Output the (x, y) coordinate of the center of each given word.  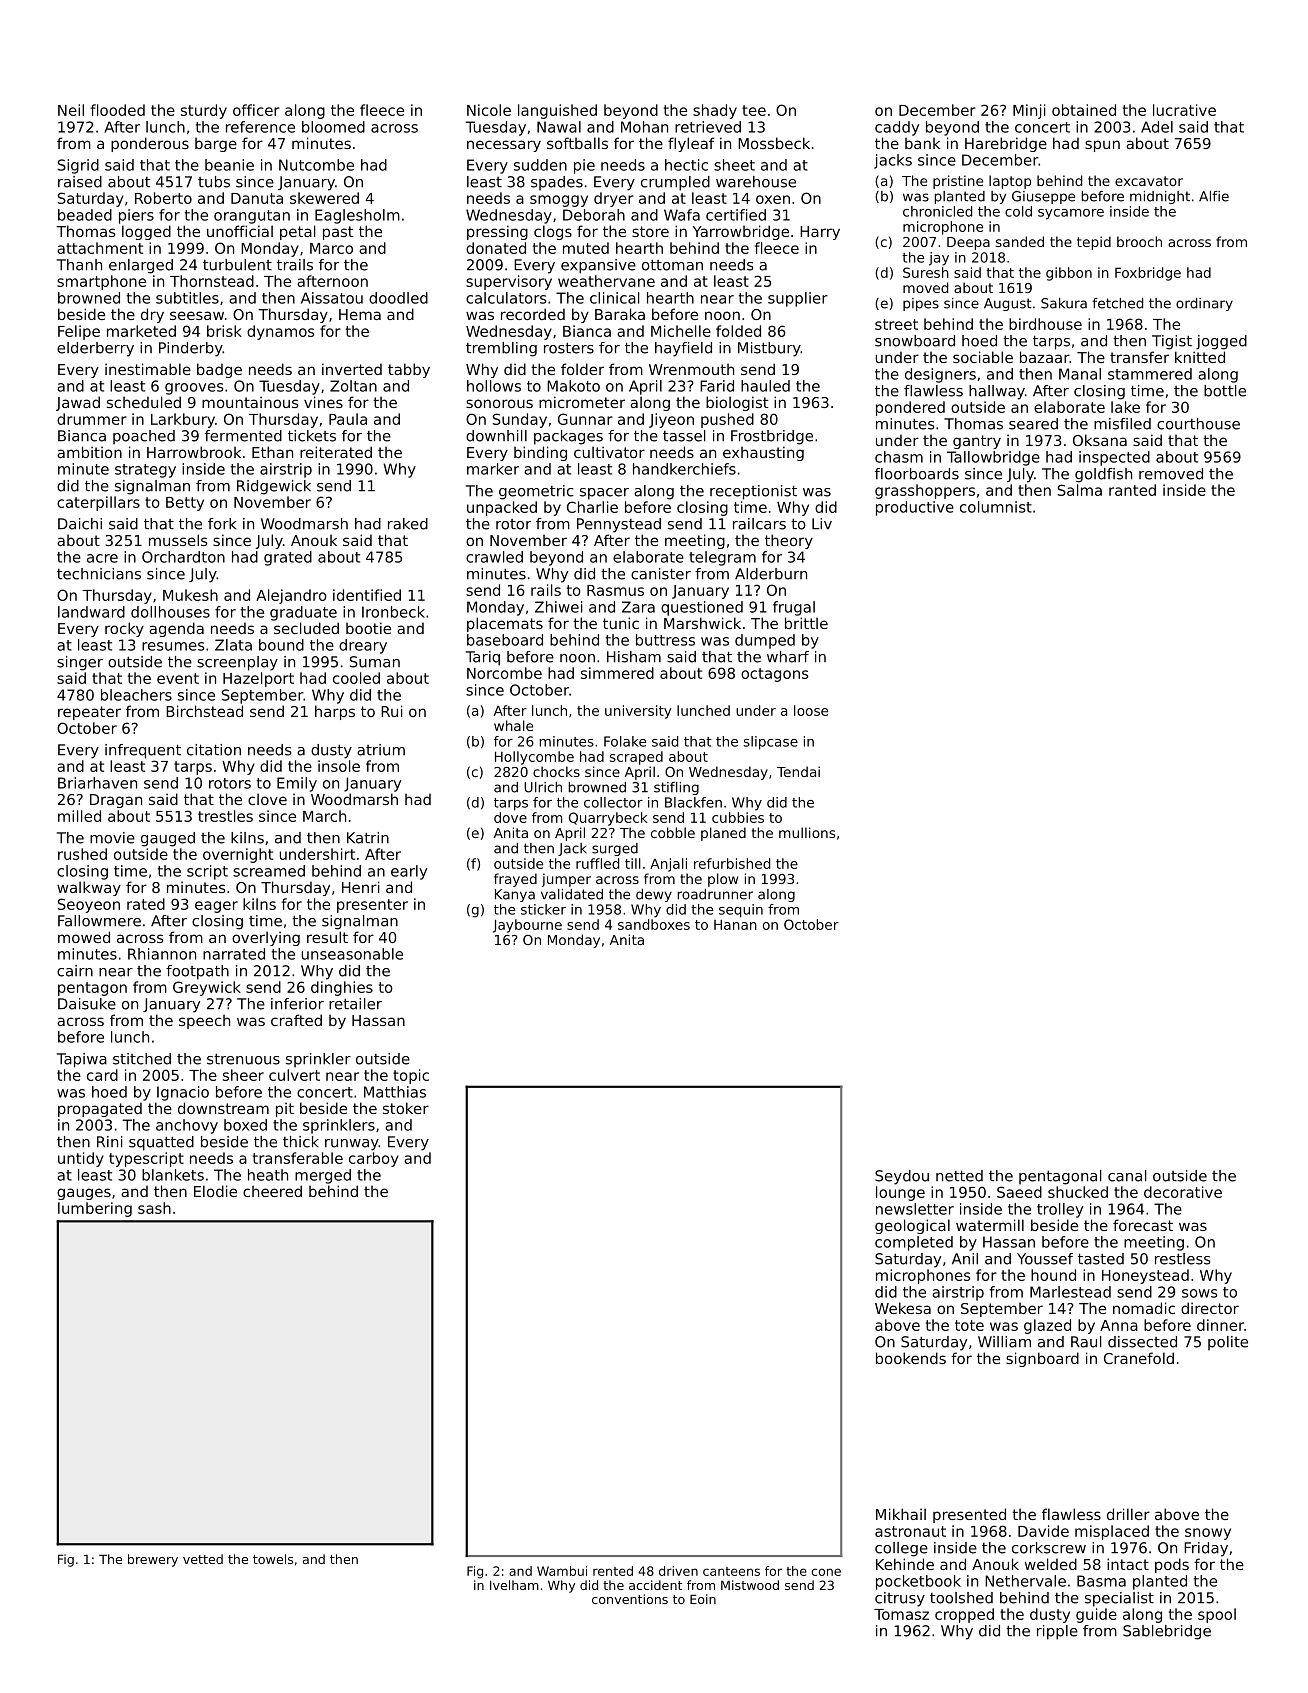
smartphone (101, 282)
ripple (1057, 1632)
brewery (153, 1560)
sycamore (1071, 214)
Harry (820, 233)
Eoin (703, 1599)
